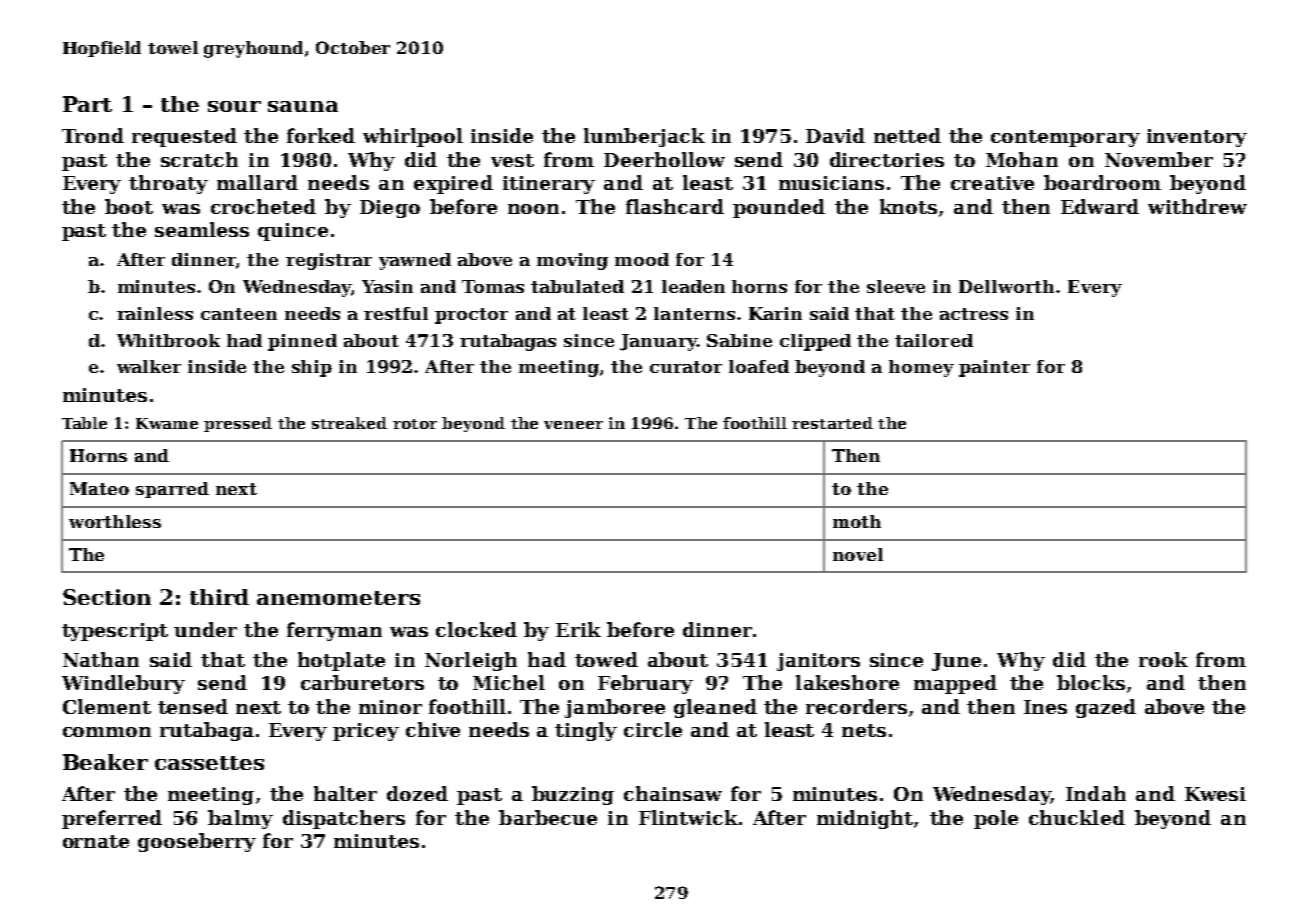 The height and width of the page is (924, 1308). What do you see at coordinates (471, 316) in the page?
I see `proctor` at bounding box center [471, 316].
